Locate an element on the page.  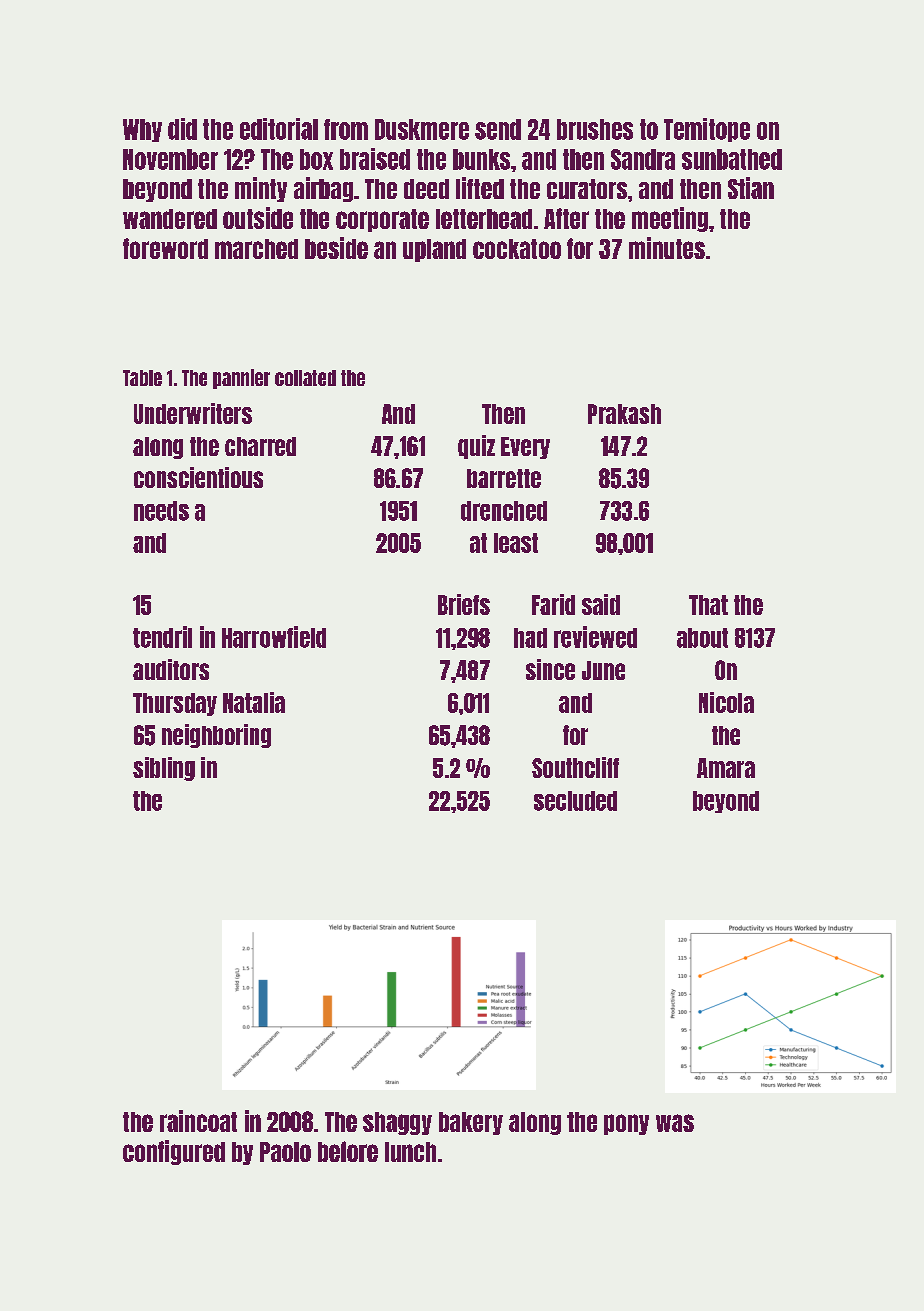
curators is located at coordinates (587, 189).
